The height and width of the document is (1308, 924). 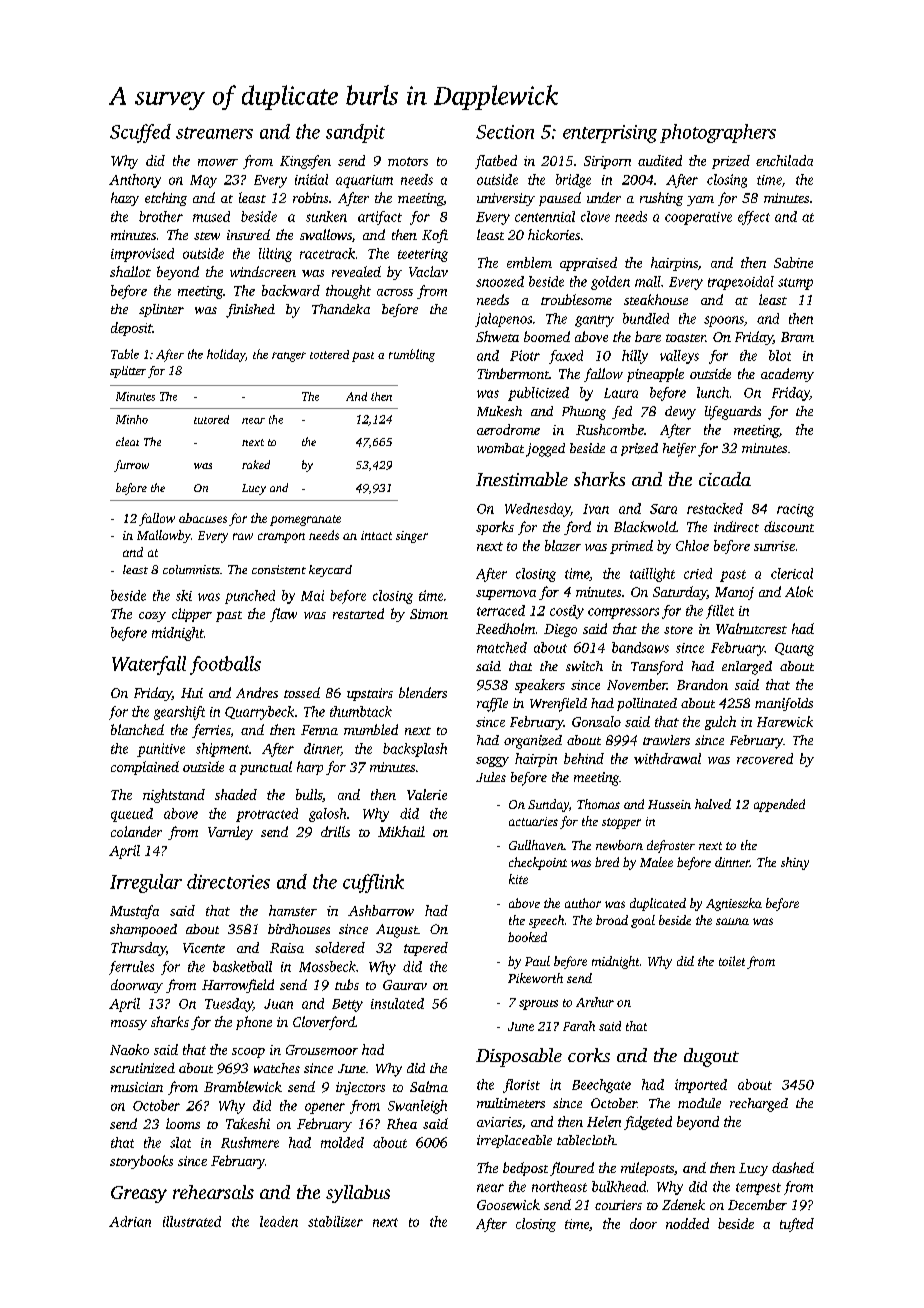 I want to click on cicada, so click(x=725, y=479).
